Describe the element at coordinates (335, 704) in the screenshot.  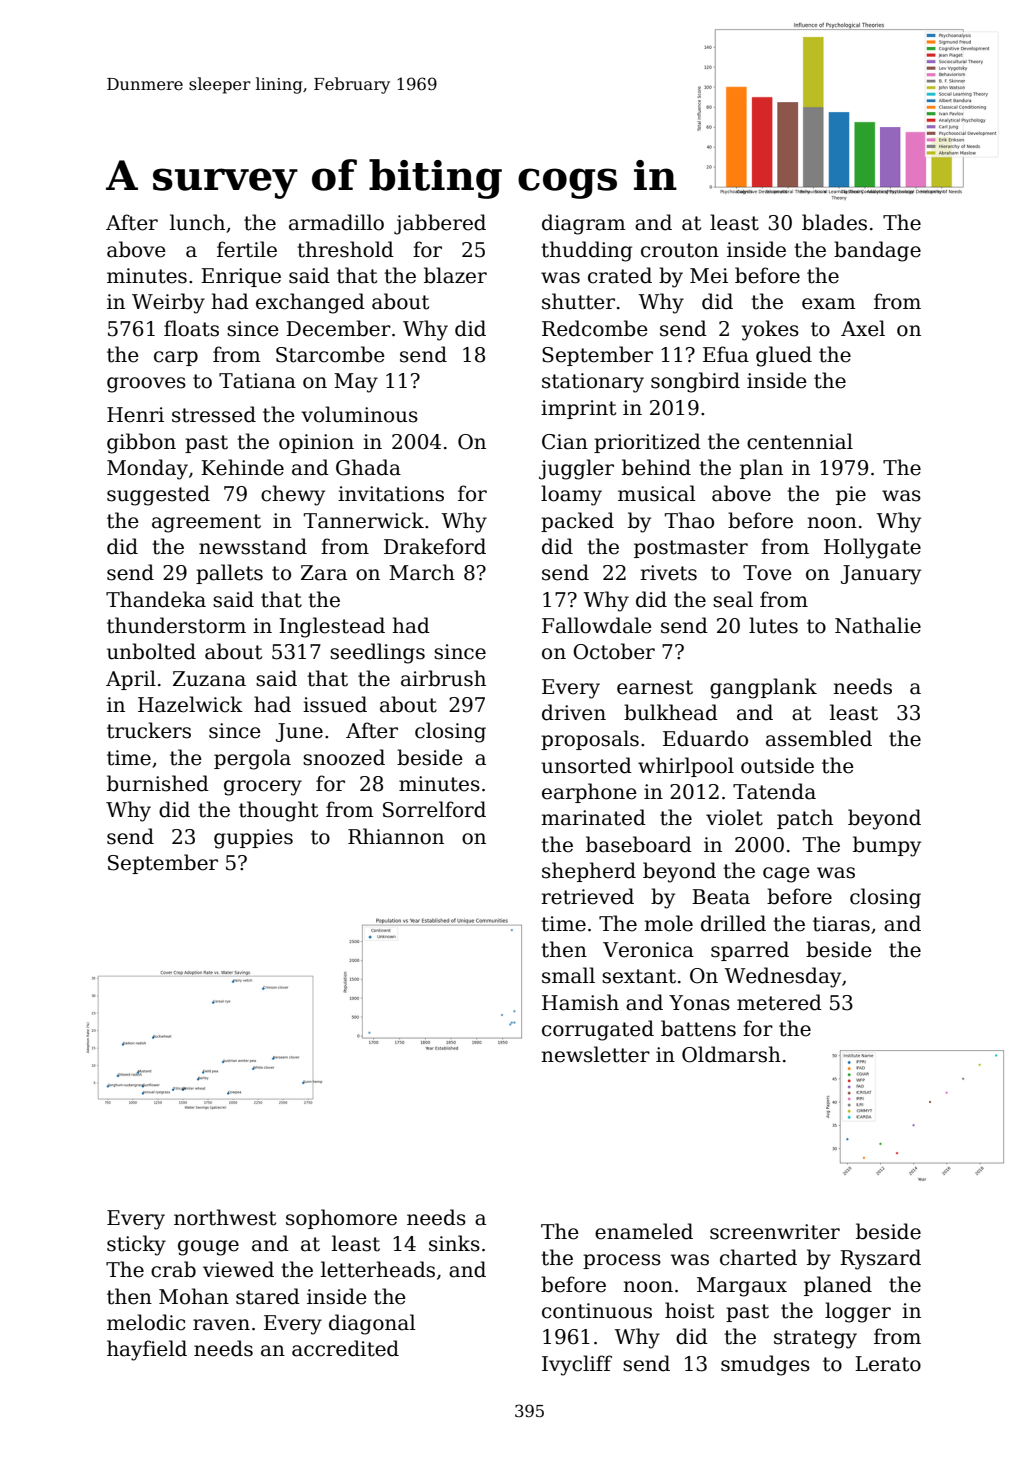
I see `issued` at that location.
